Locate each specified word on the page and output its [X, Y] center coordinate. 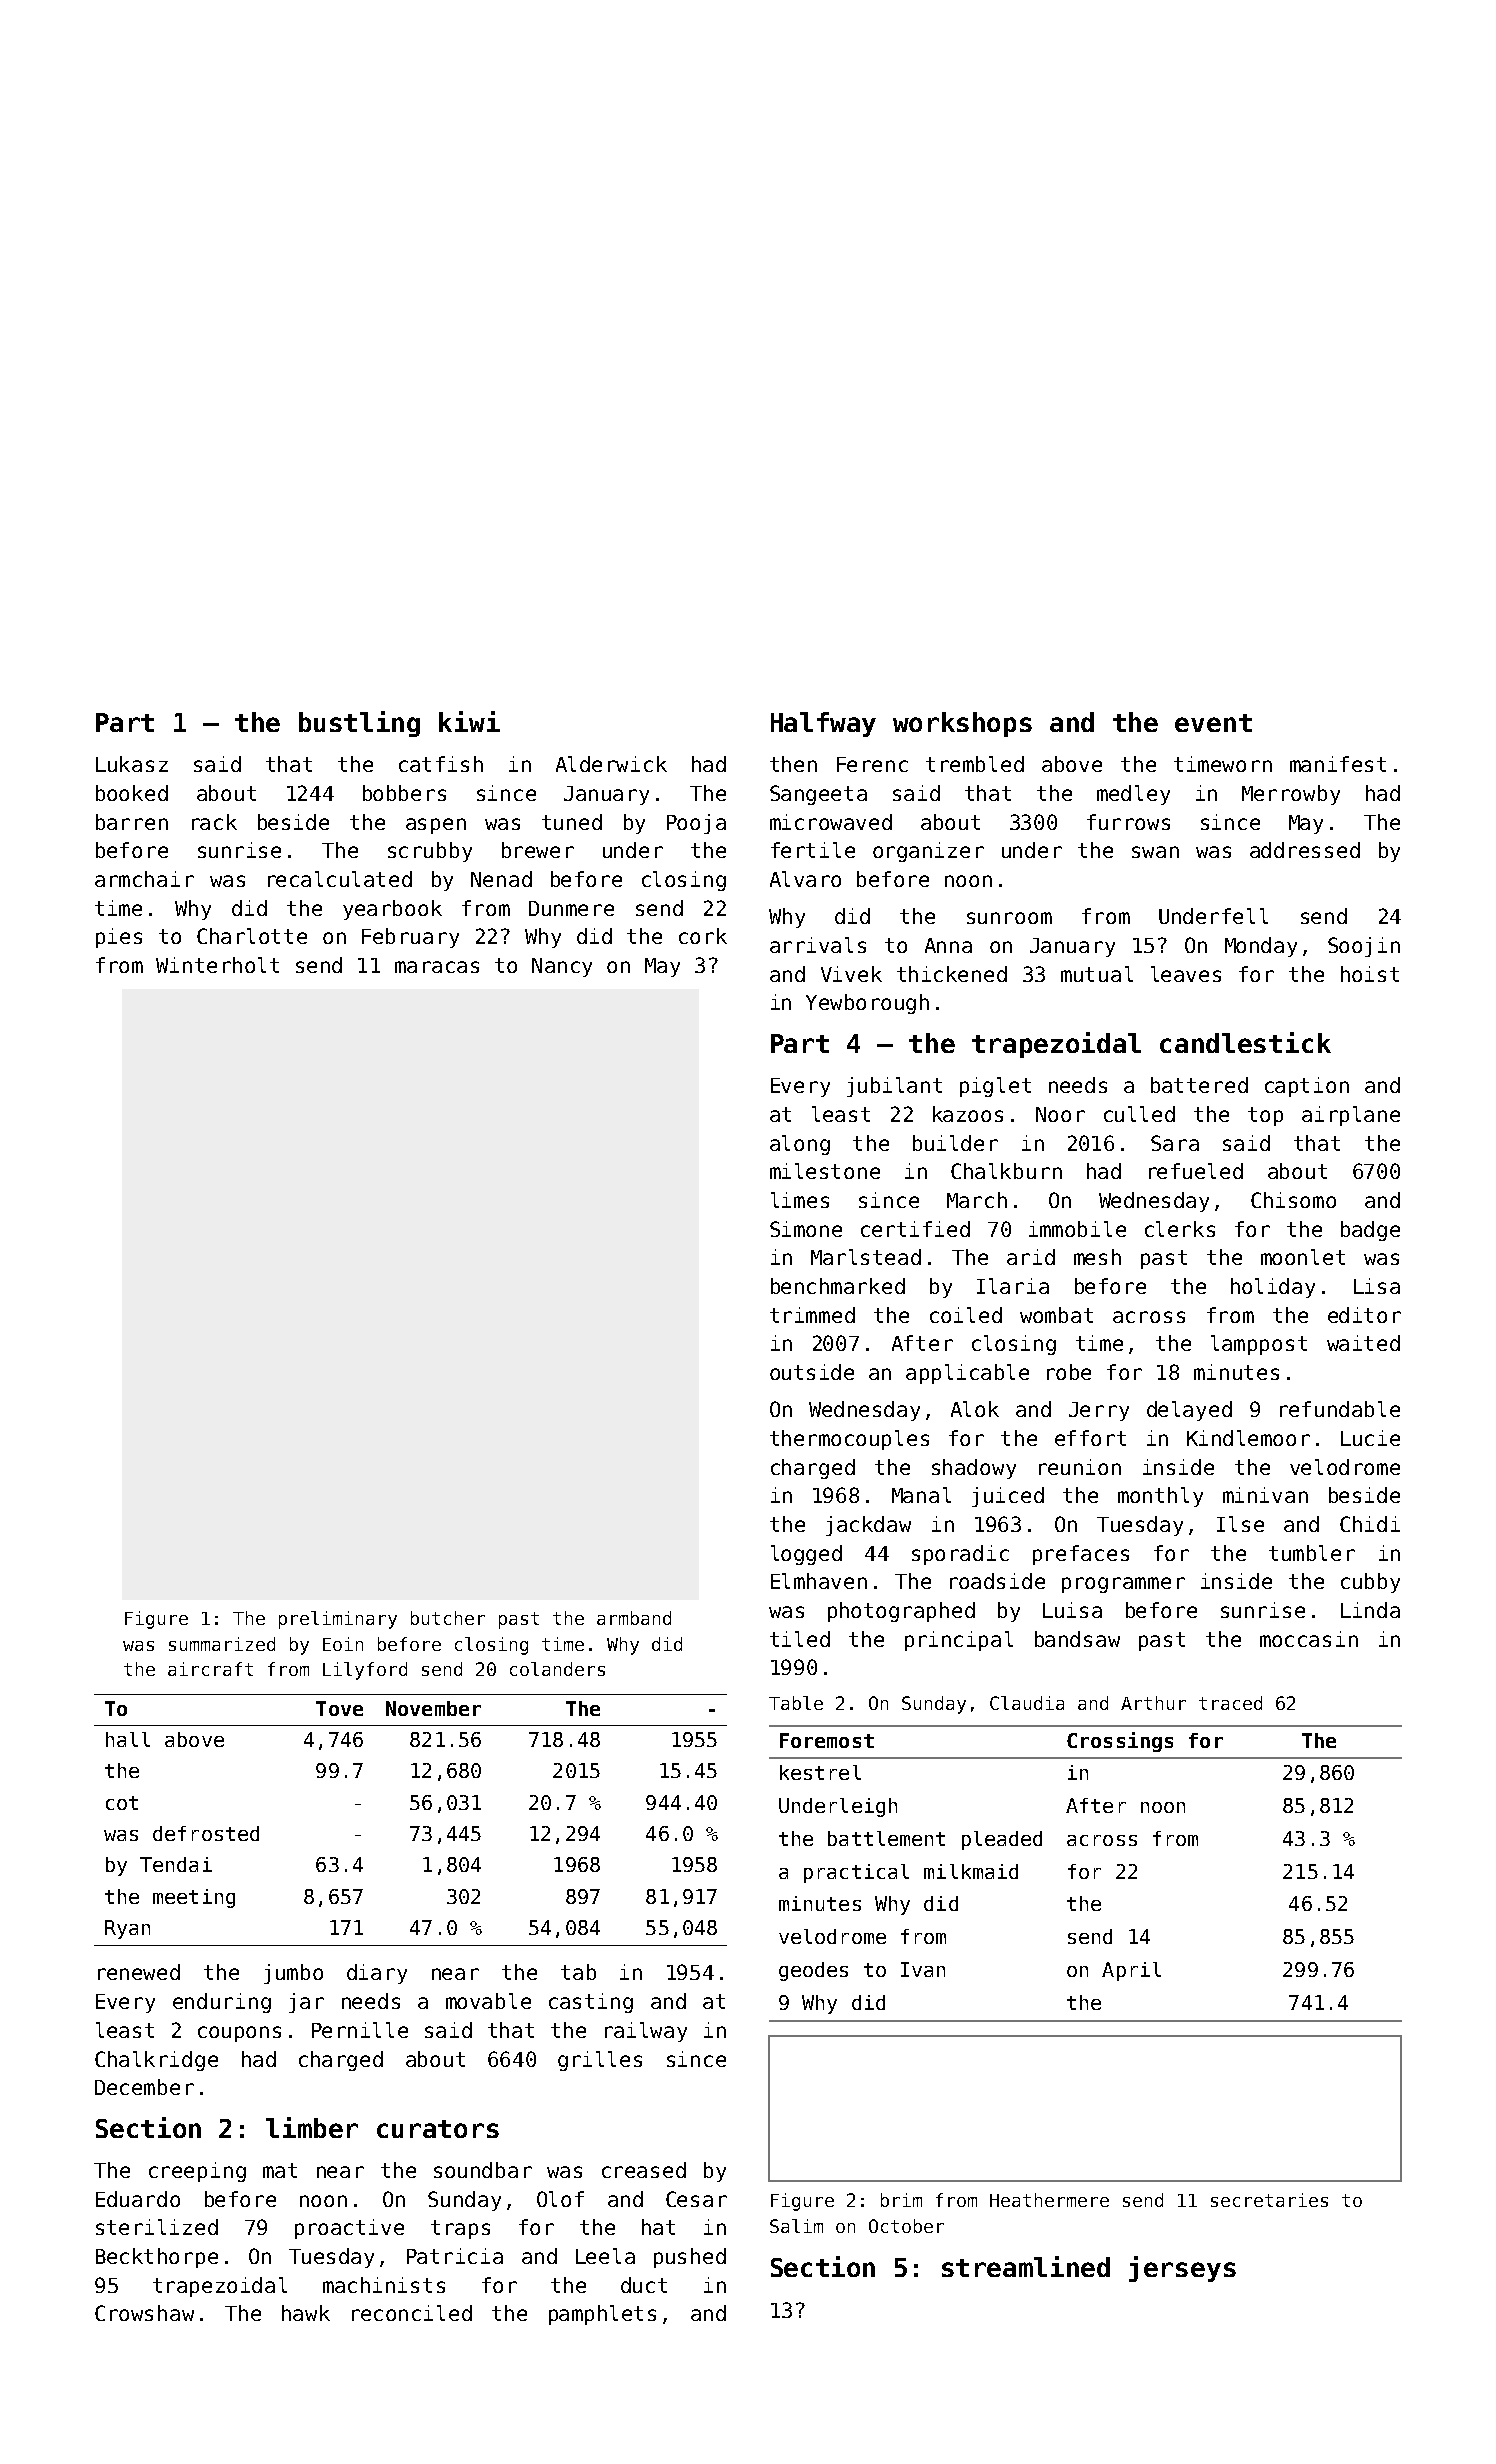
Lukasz [132, 764]
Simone [806, 1229]
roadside [997, 1581]
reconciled [412, 2313]
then [793, 764]
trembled [975, 764]
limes [800, 1200]
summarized [222, 1644]
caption [1307, 1087]
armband [634, 1618]
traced [1230, 1703]
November [433, 1708]
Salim [796, 2226]
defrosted [206, 1833]
